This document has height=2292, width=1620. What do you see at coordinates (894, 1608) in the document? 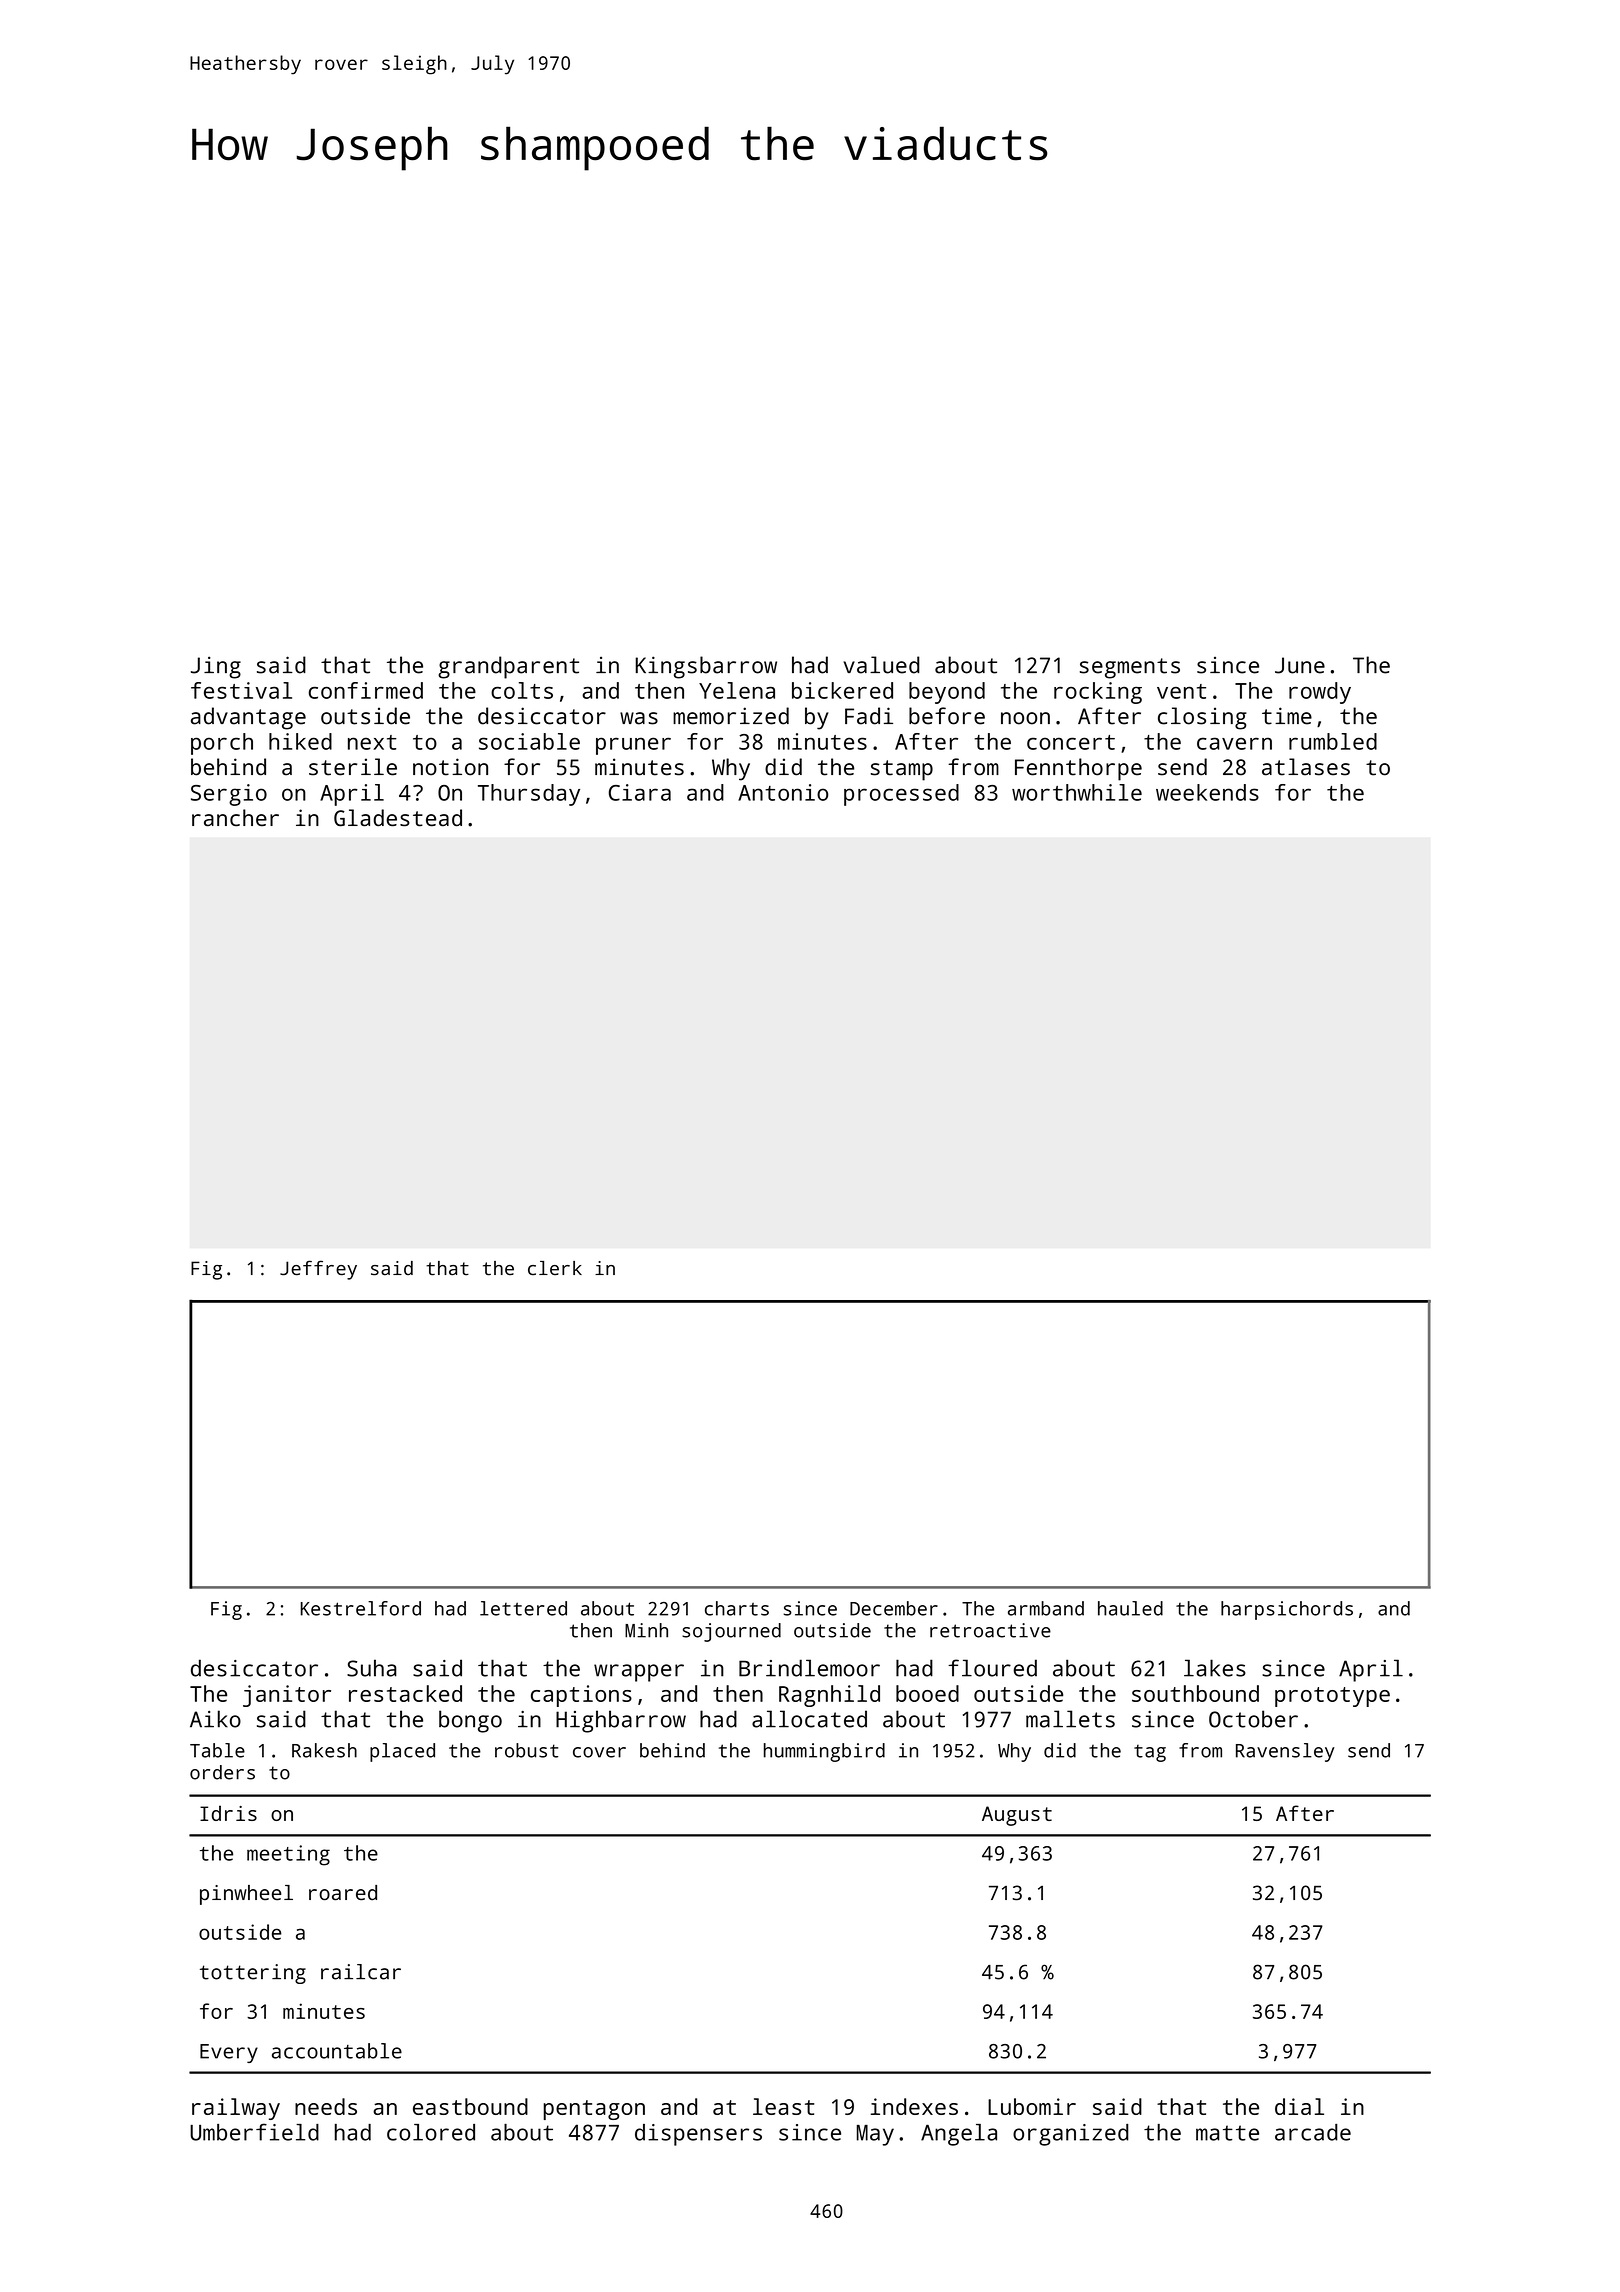
I see `December` at bounding box center [894, 1608].
